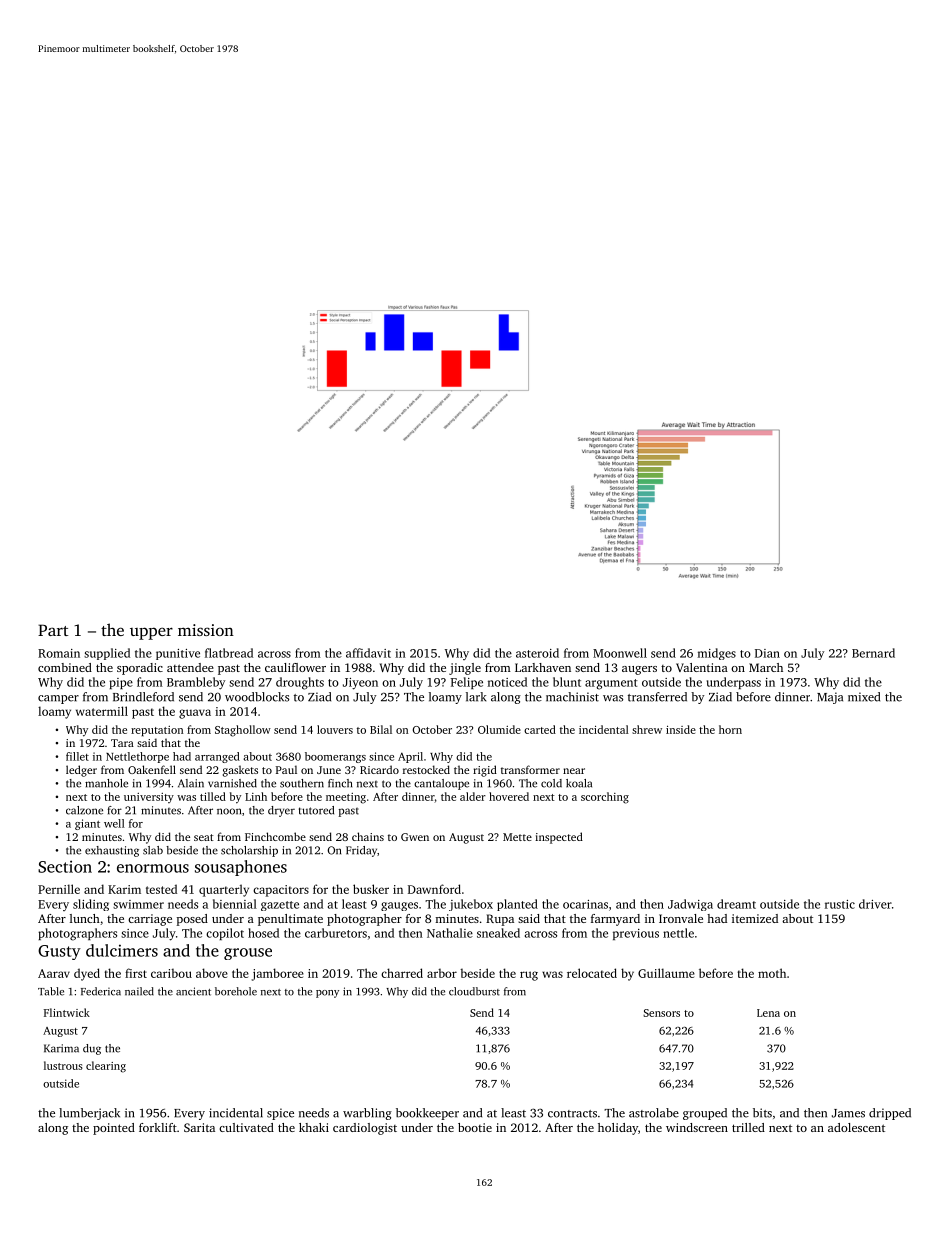 The image size is (952, 1233). Describe the element at coordinates (654, 1113) in the screenshot. I see `astrolabe` at that location.
